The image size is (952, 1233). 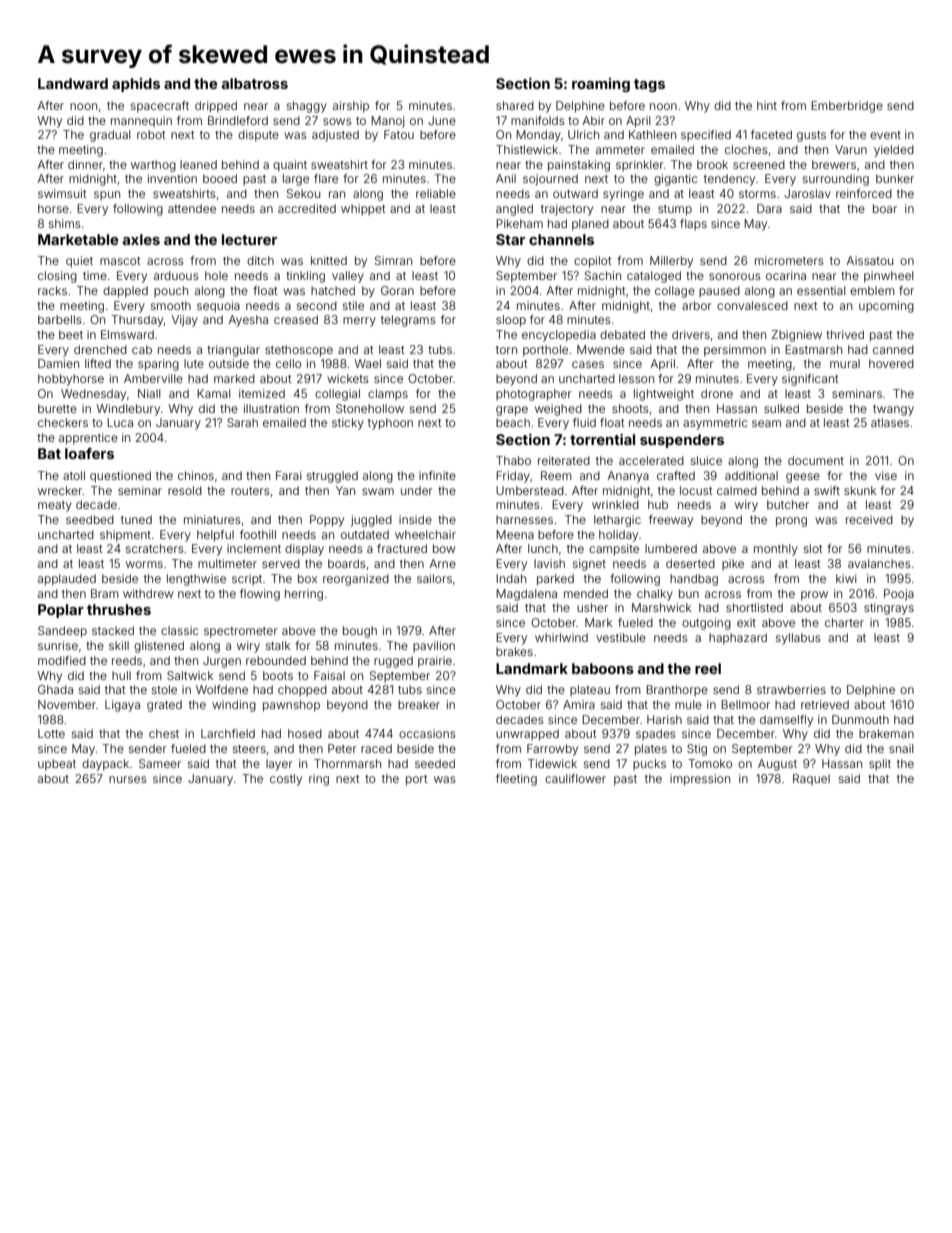 What do you see at coordinates (649, 85) in the screenshot?
I see `tags` at bounding box center [649, 85].
